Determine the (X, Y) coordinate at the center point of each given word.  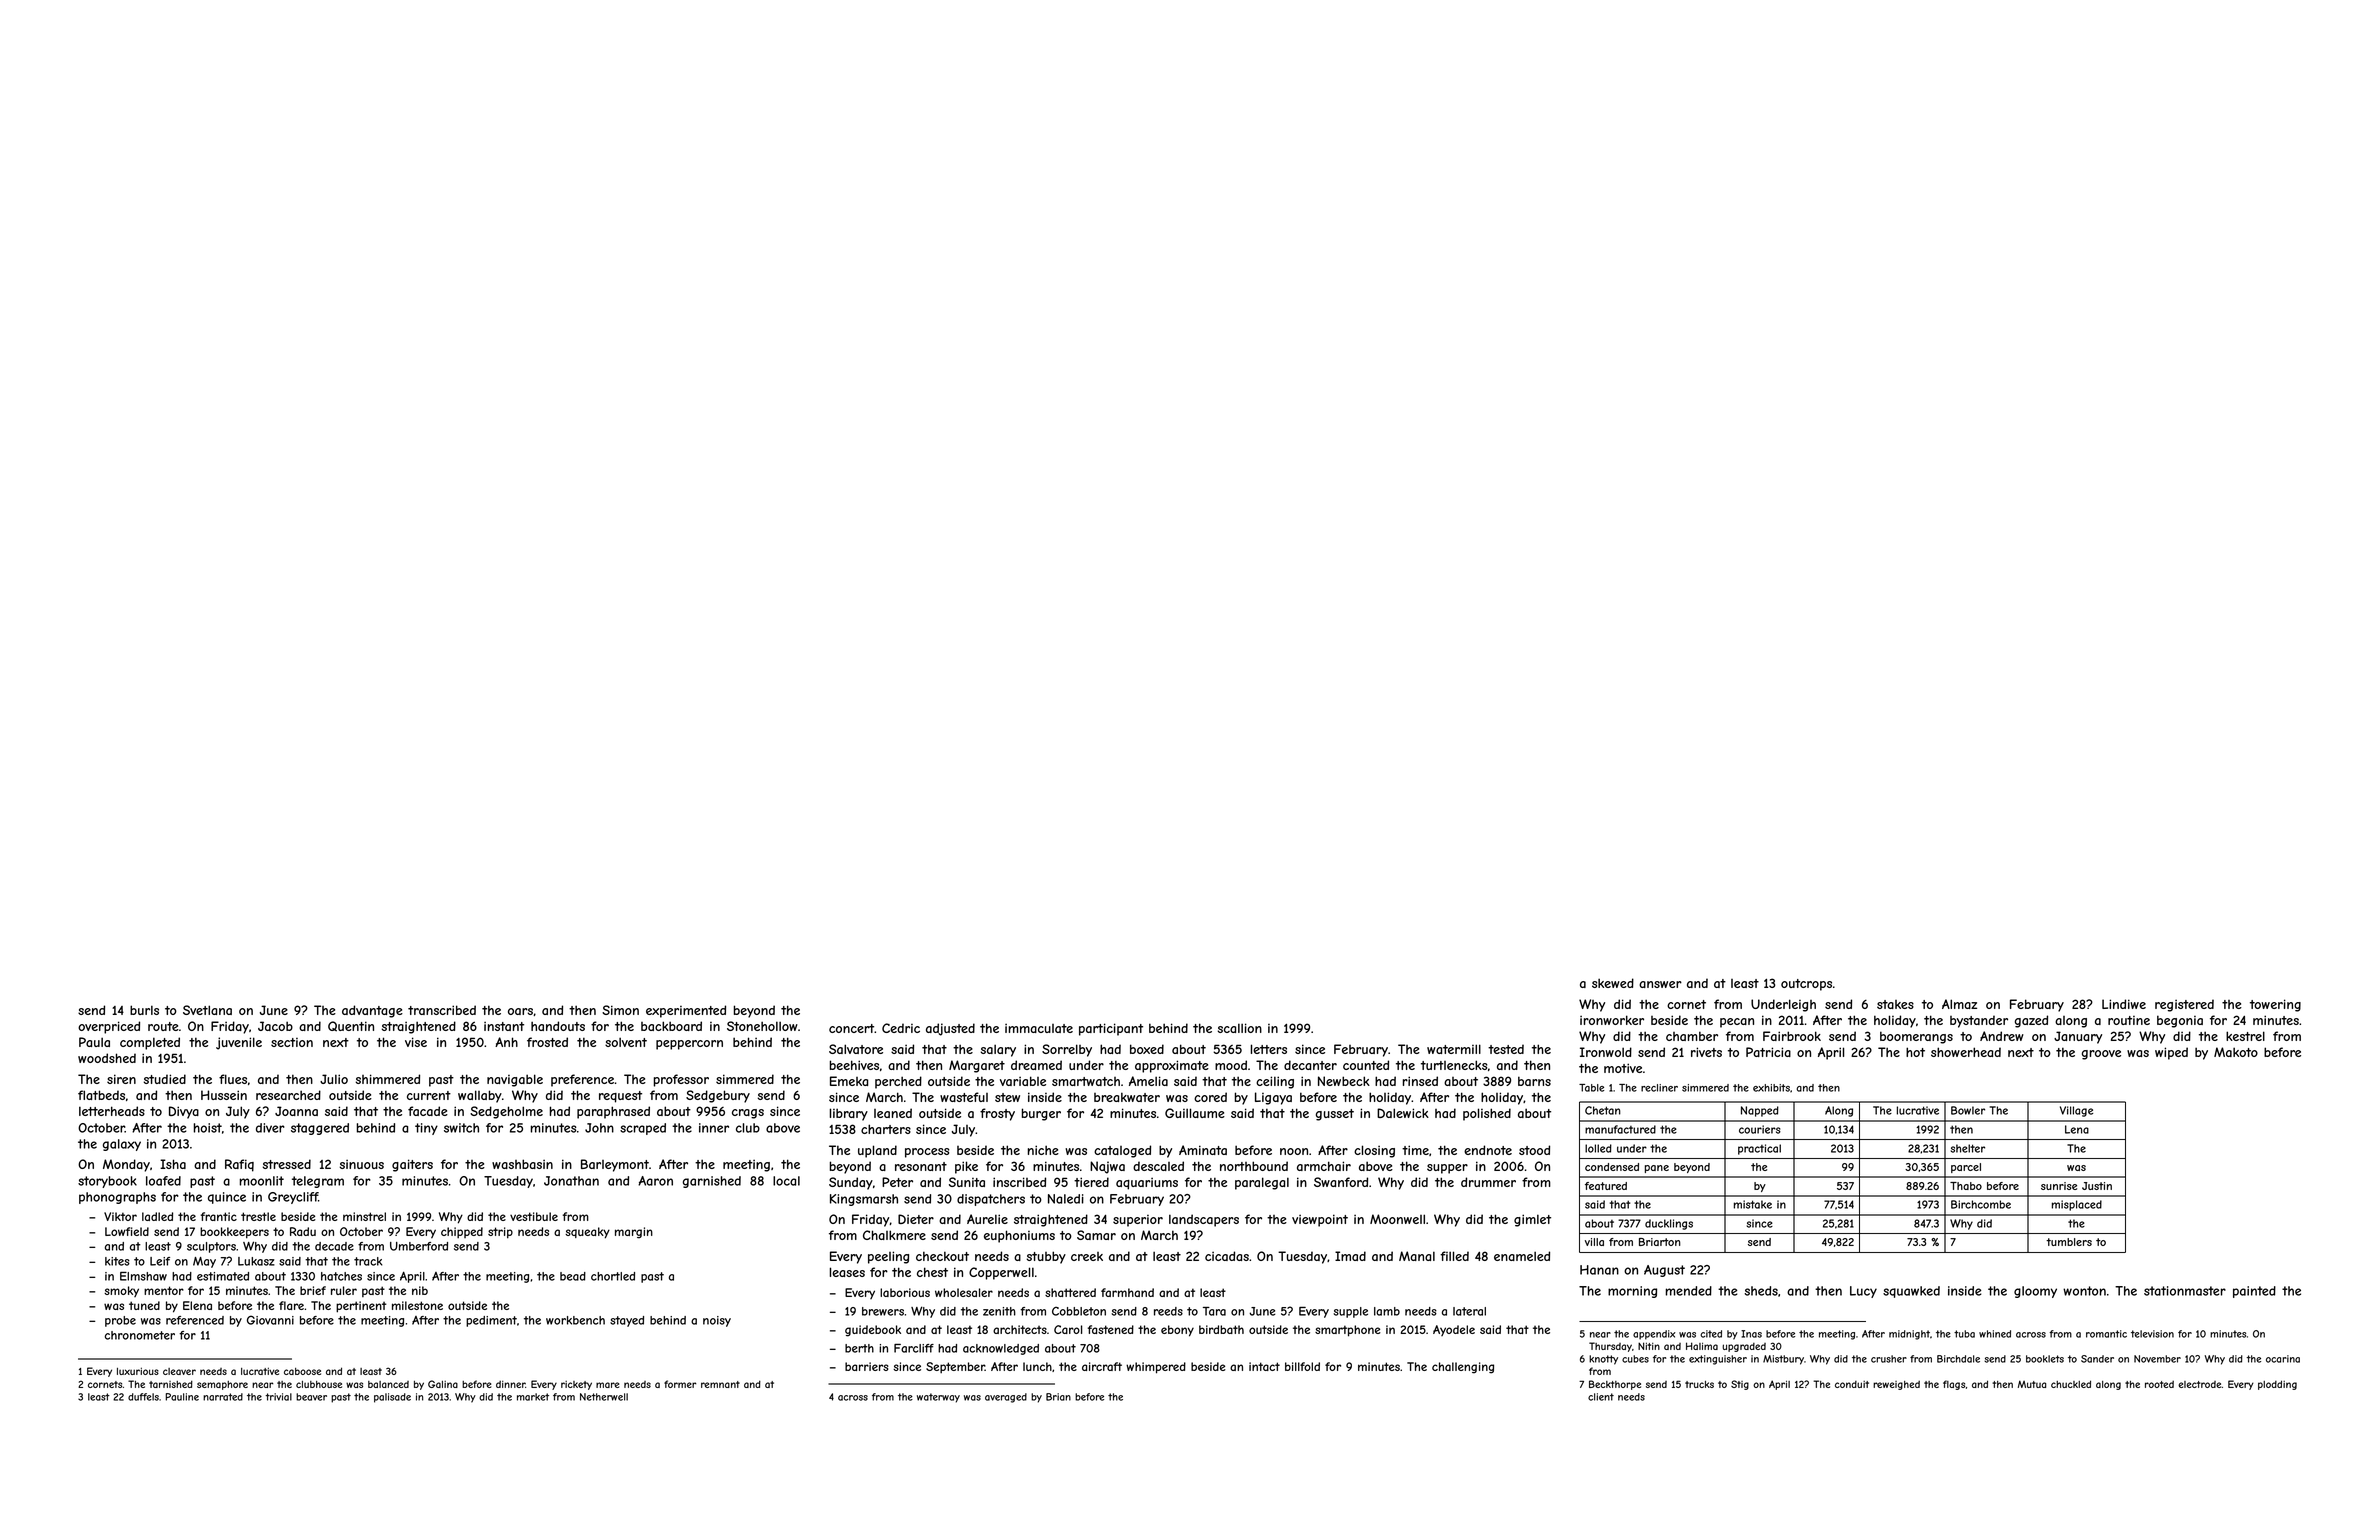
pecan (1737, 1023)
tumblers (2069, 1242)
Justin (2097, 1186)
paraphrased (613, 1112)
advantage (372, 1011)
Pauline (182, 1397)
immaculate (1039, 1028)
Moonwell (1397, 1219)
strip (500, 1233)
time (1415, 1150)
